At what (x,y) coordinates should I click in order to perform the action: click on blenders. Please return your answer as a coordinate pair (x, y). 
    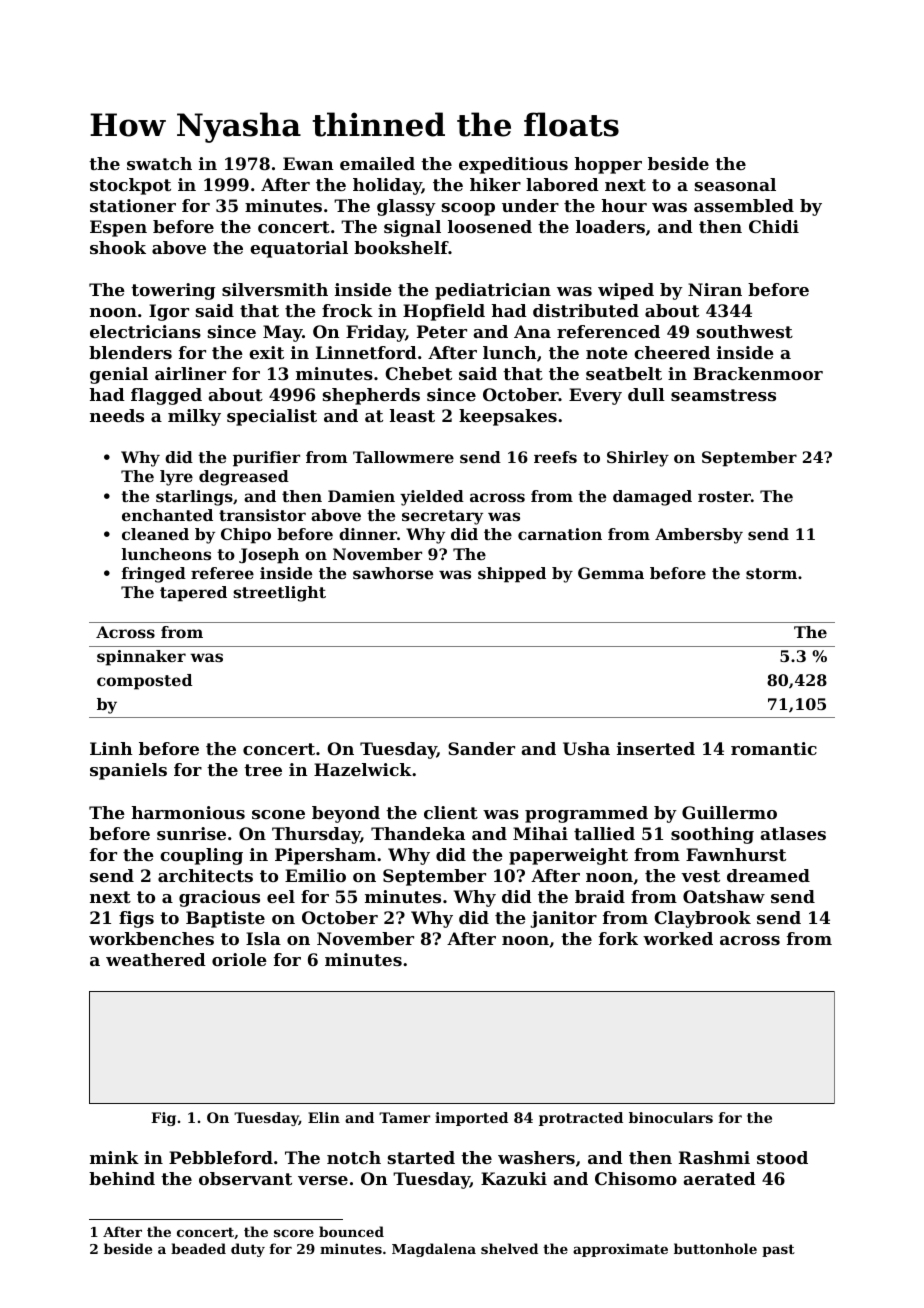
    Looking at the image, I should click on (130, 352).
